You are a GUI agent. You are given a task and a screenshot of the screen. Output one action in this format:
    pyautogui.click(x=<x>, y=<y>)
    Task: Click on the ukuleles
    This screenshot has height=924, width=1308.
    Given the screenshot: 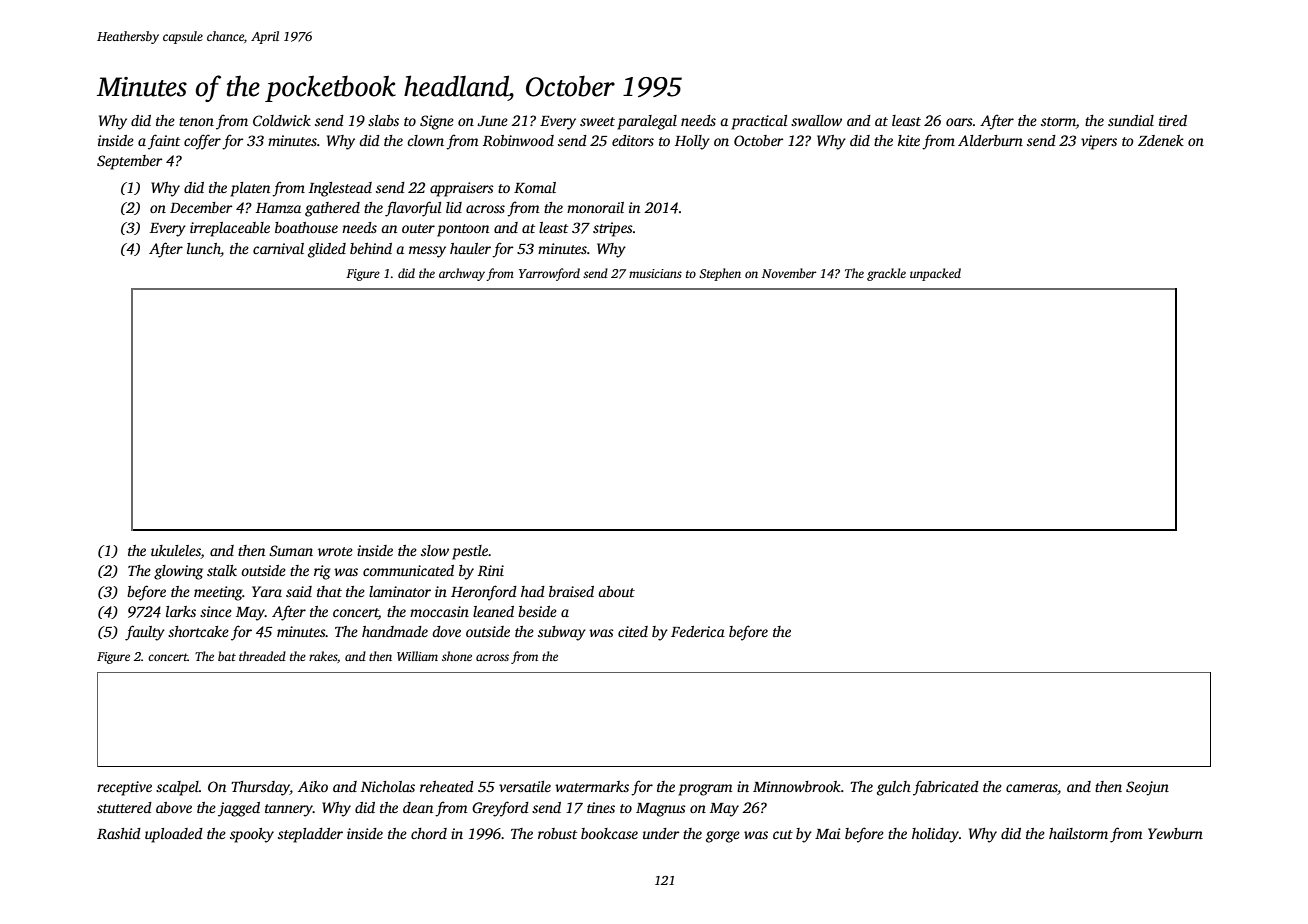 What is the action you would take?
    pyautogui.click(x=176, y=552)
